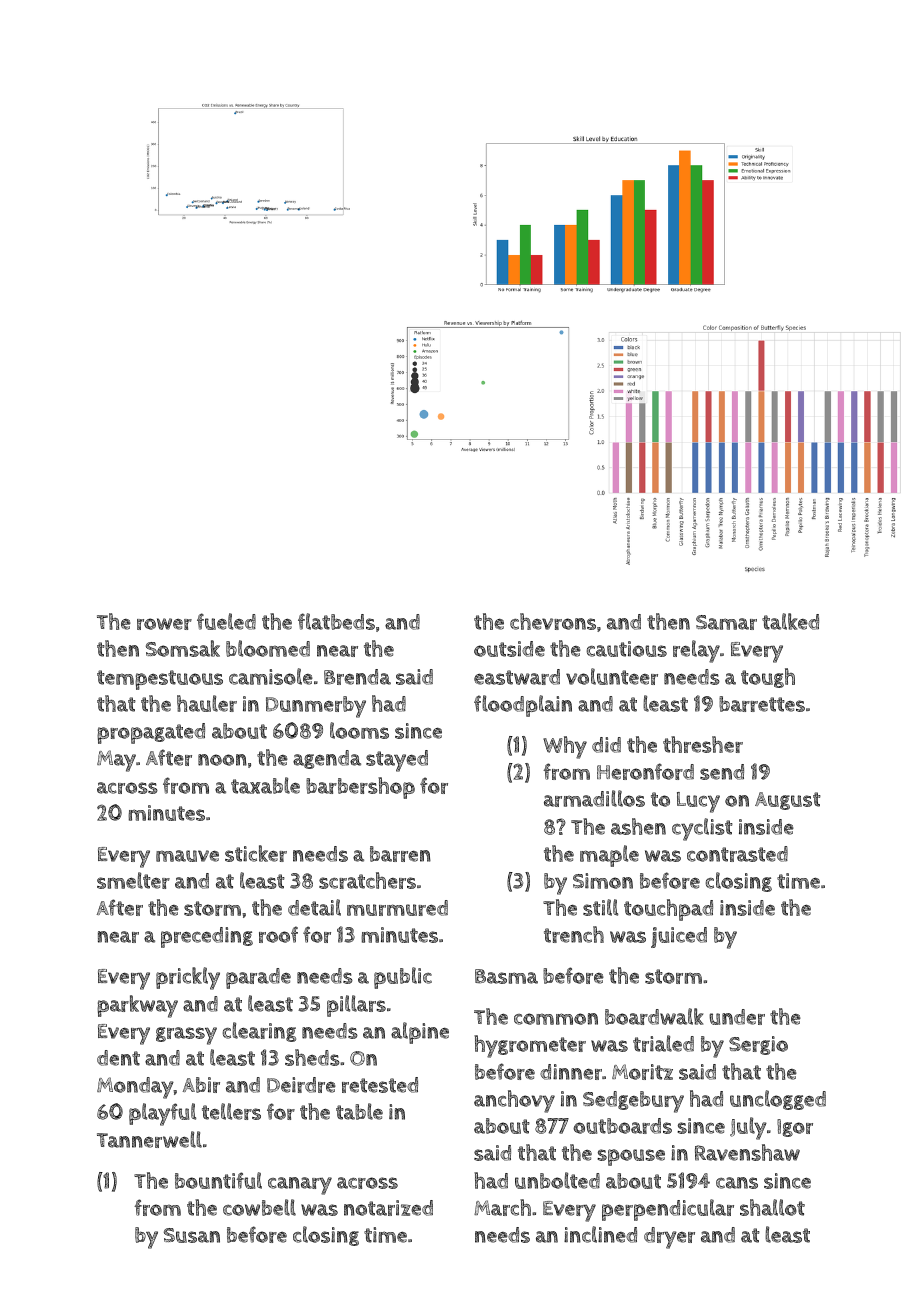  Describe the element at coordinates (768, 678) in the screenshot. I see `tough` at that location.
